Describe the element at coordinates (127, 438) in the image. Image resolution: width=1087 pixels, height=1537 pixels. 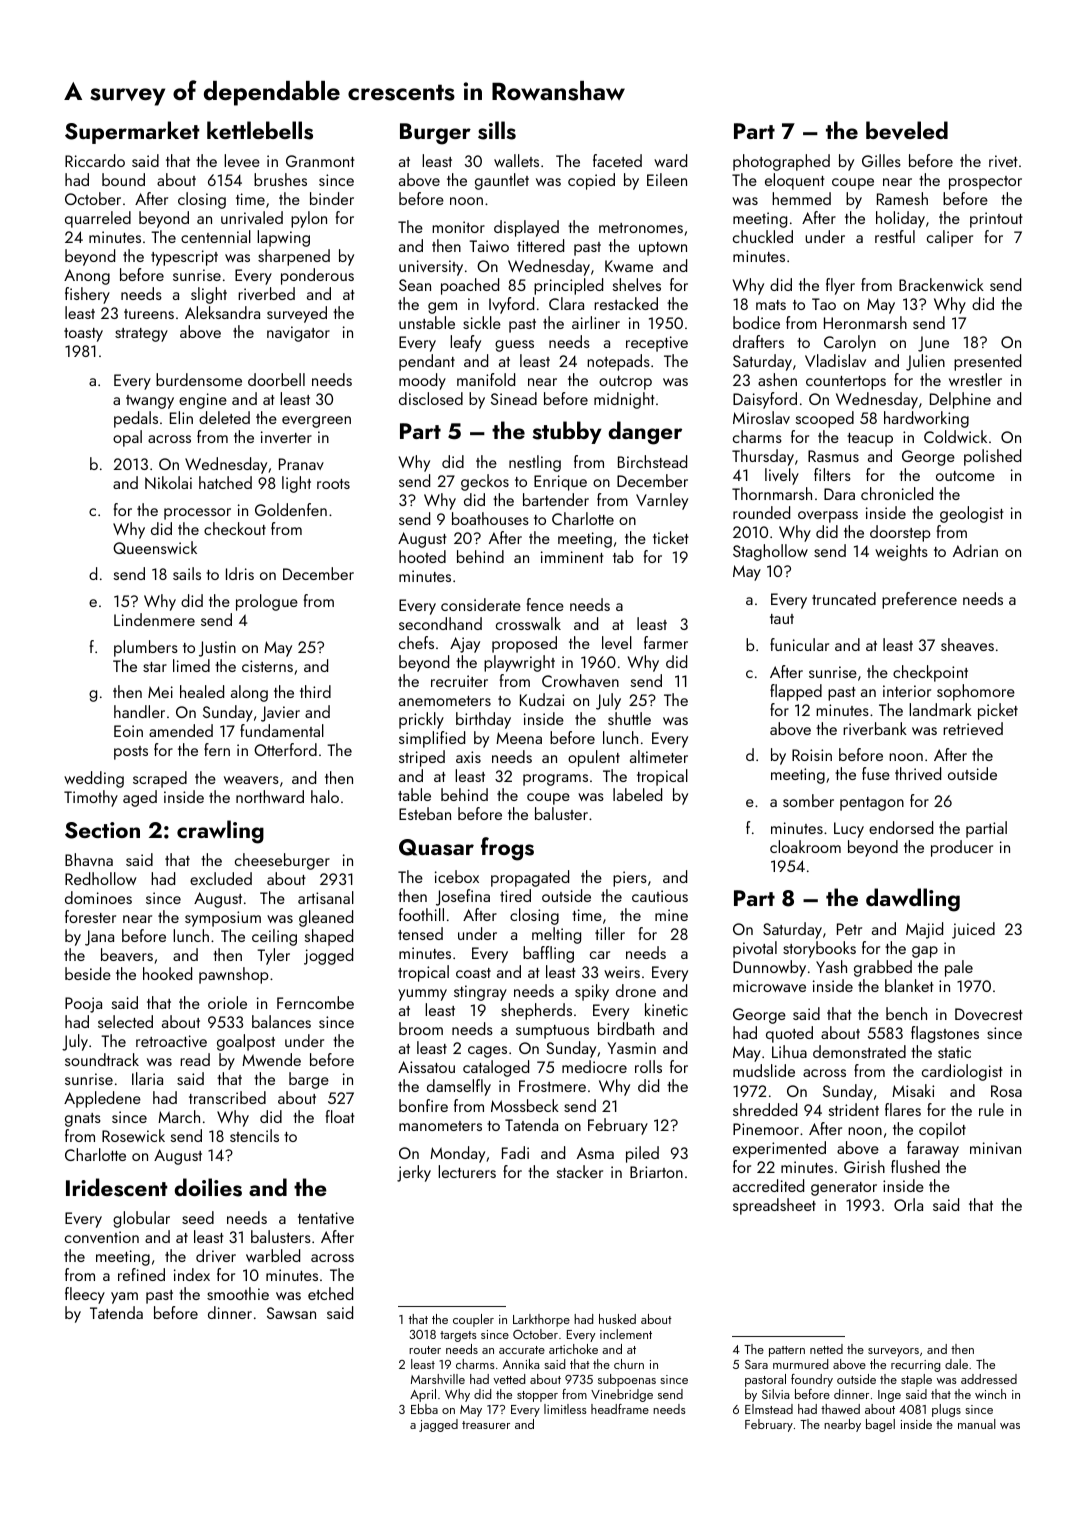
I see `opal` at that location.
